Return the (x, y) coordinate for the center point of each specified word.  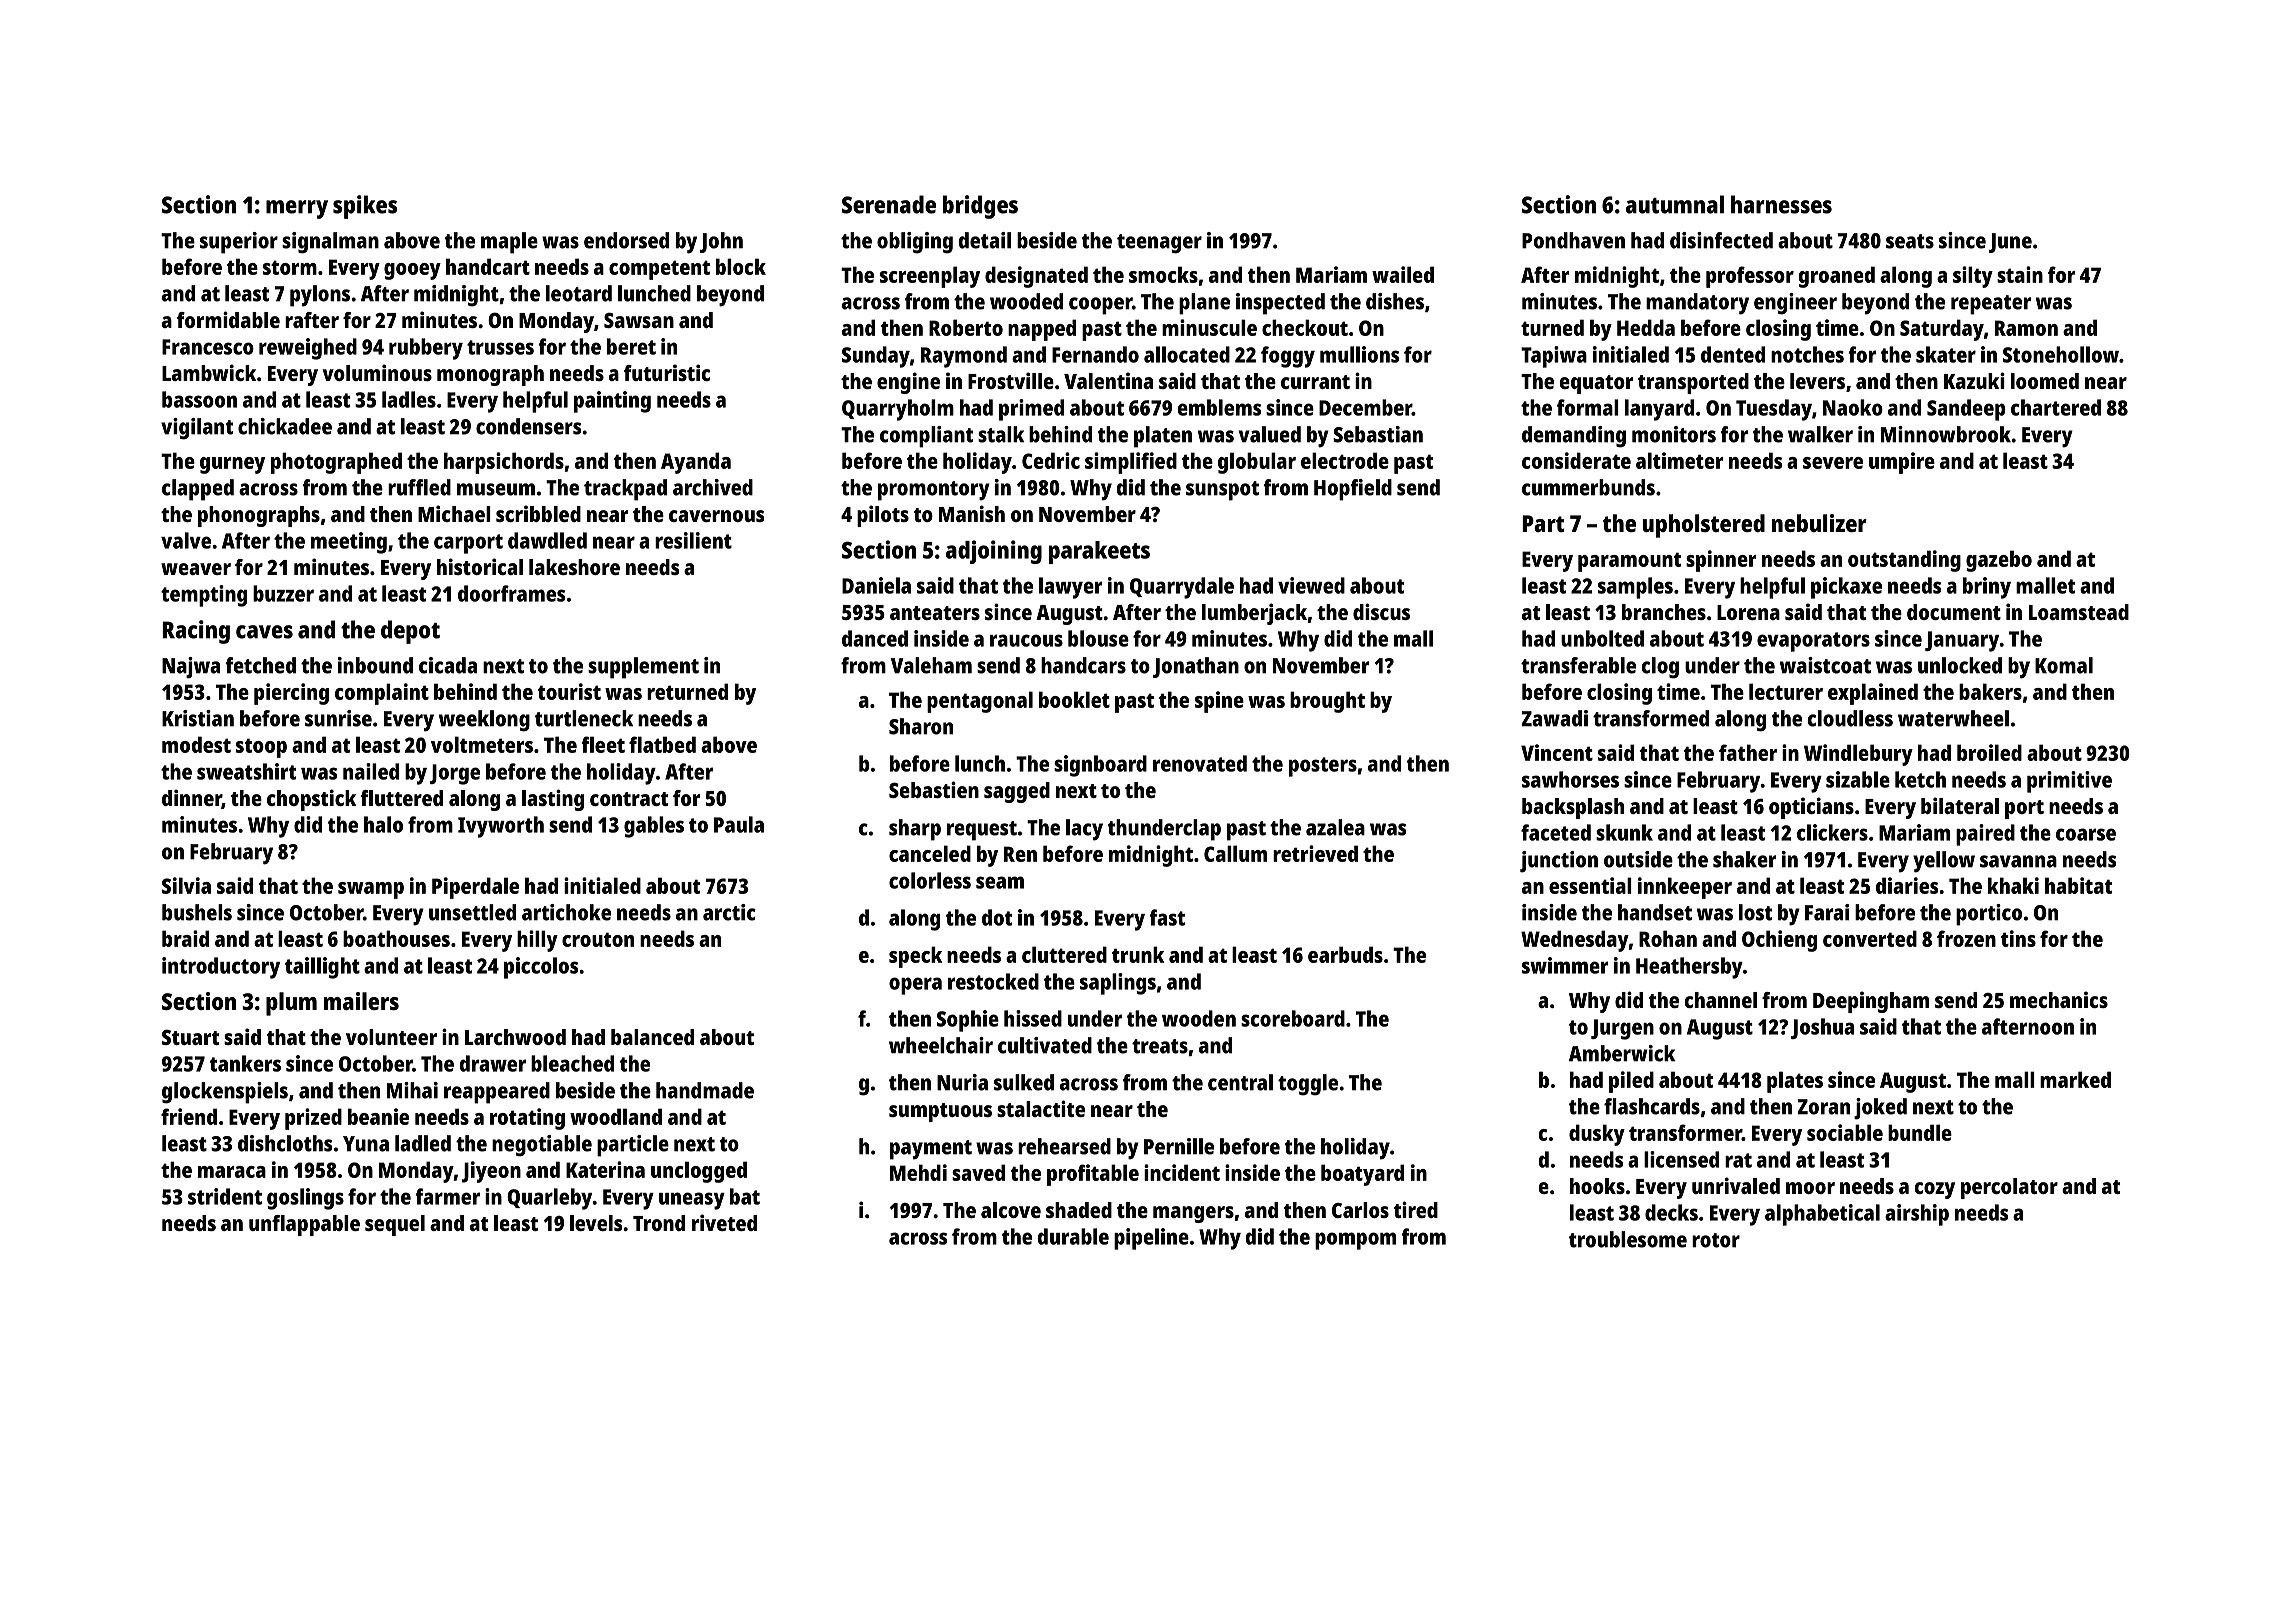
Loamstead (2079, 612)
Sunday (876, 357)
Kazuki (1974, 380)
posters (1323, 767)
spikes (365, 207)
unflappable (304, 1225)
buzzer (283, 593)
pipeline (1151, 1239)
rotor (1716, 1240)
